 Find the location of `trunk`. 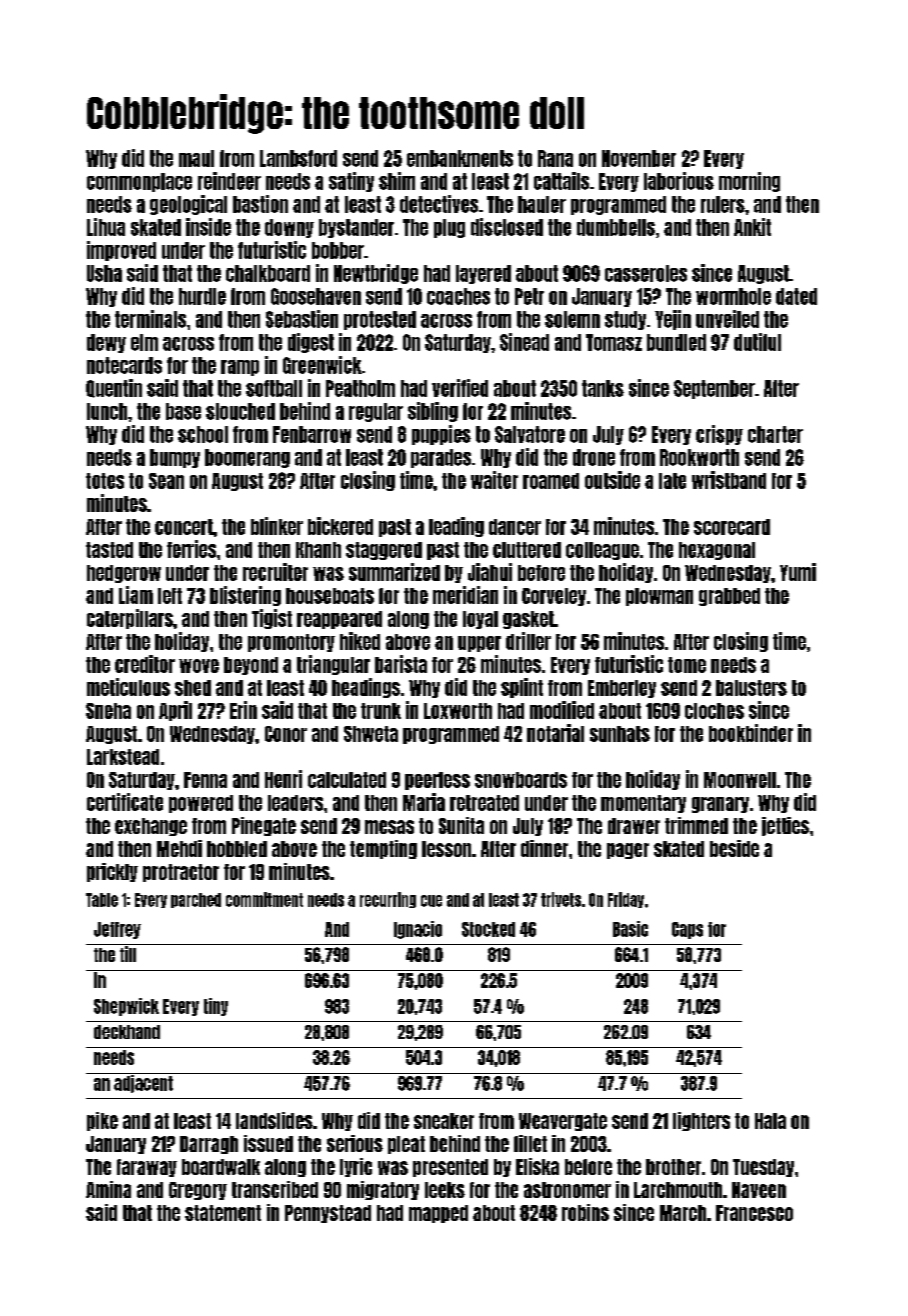

trunk is located at coordinates (381, 711).
